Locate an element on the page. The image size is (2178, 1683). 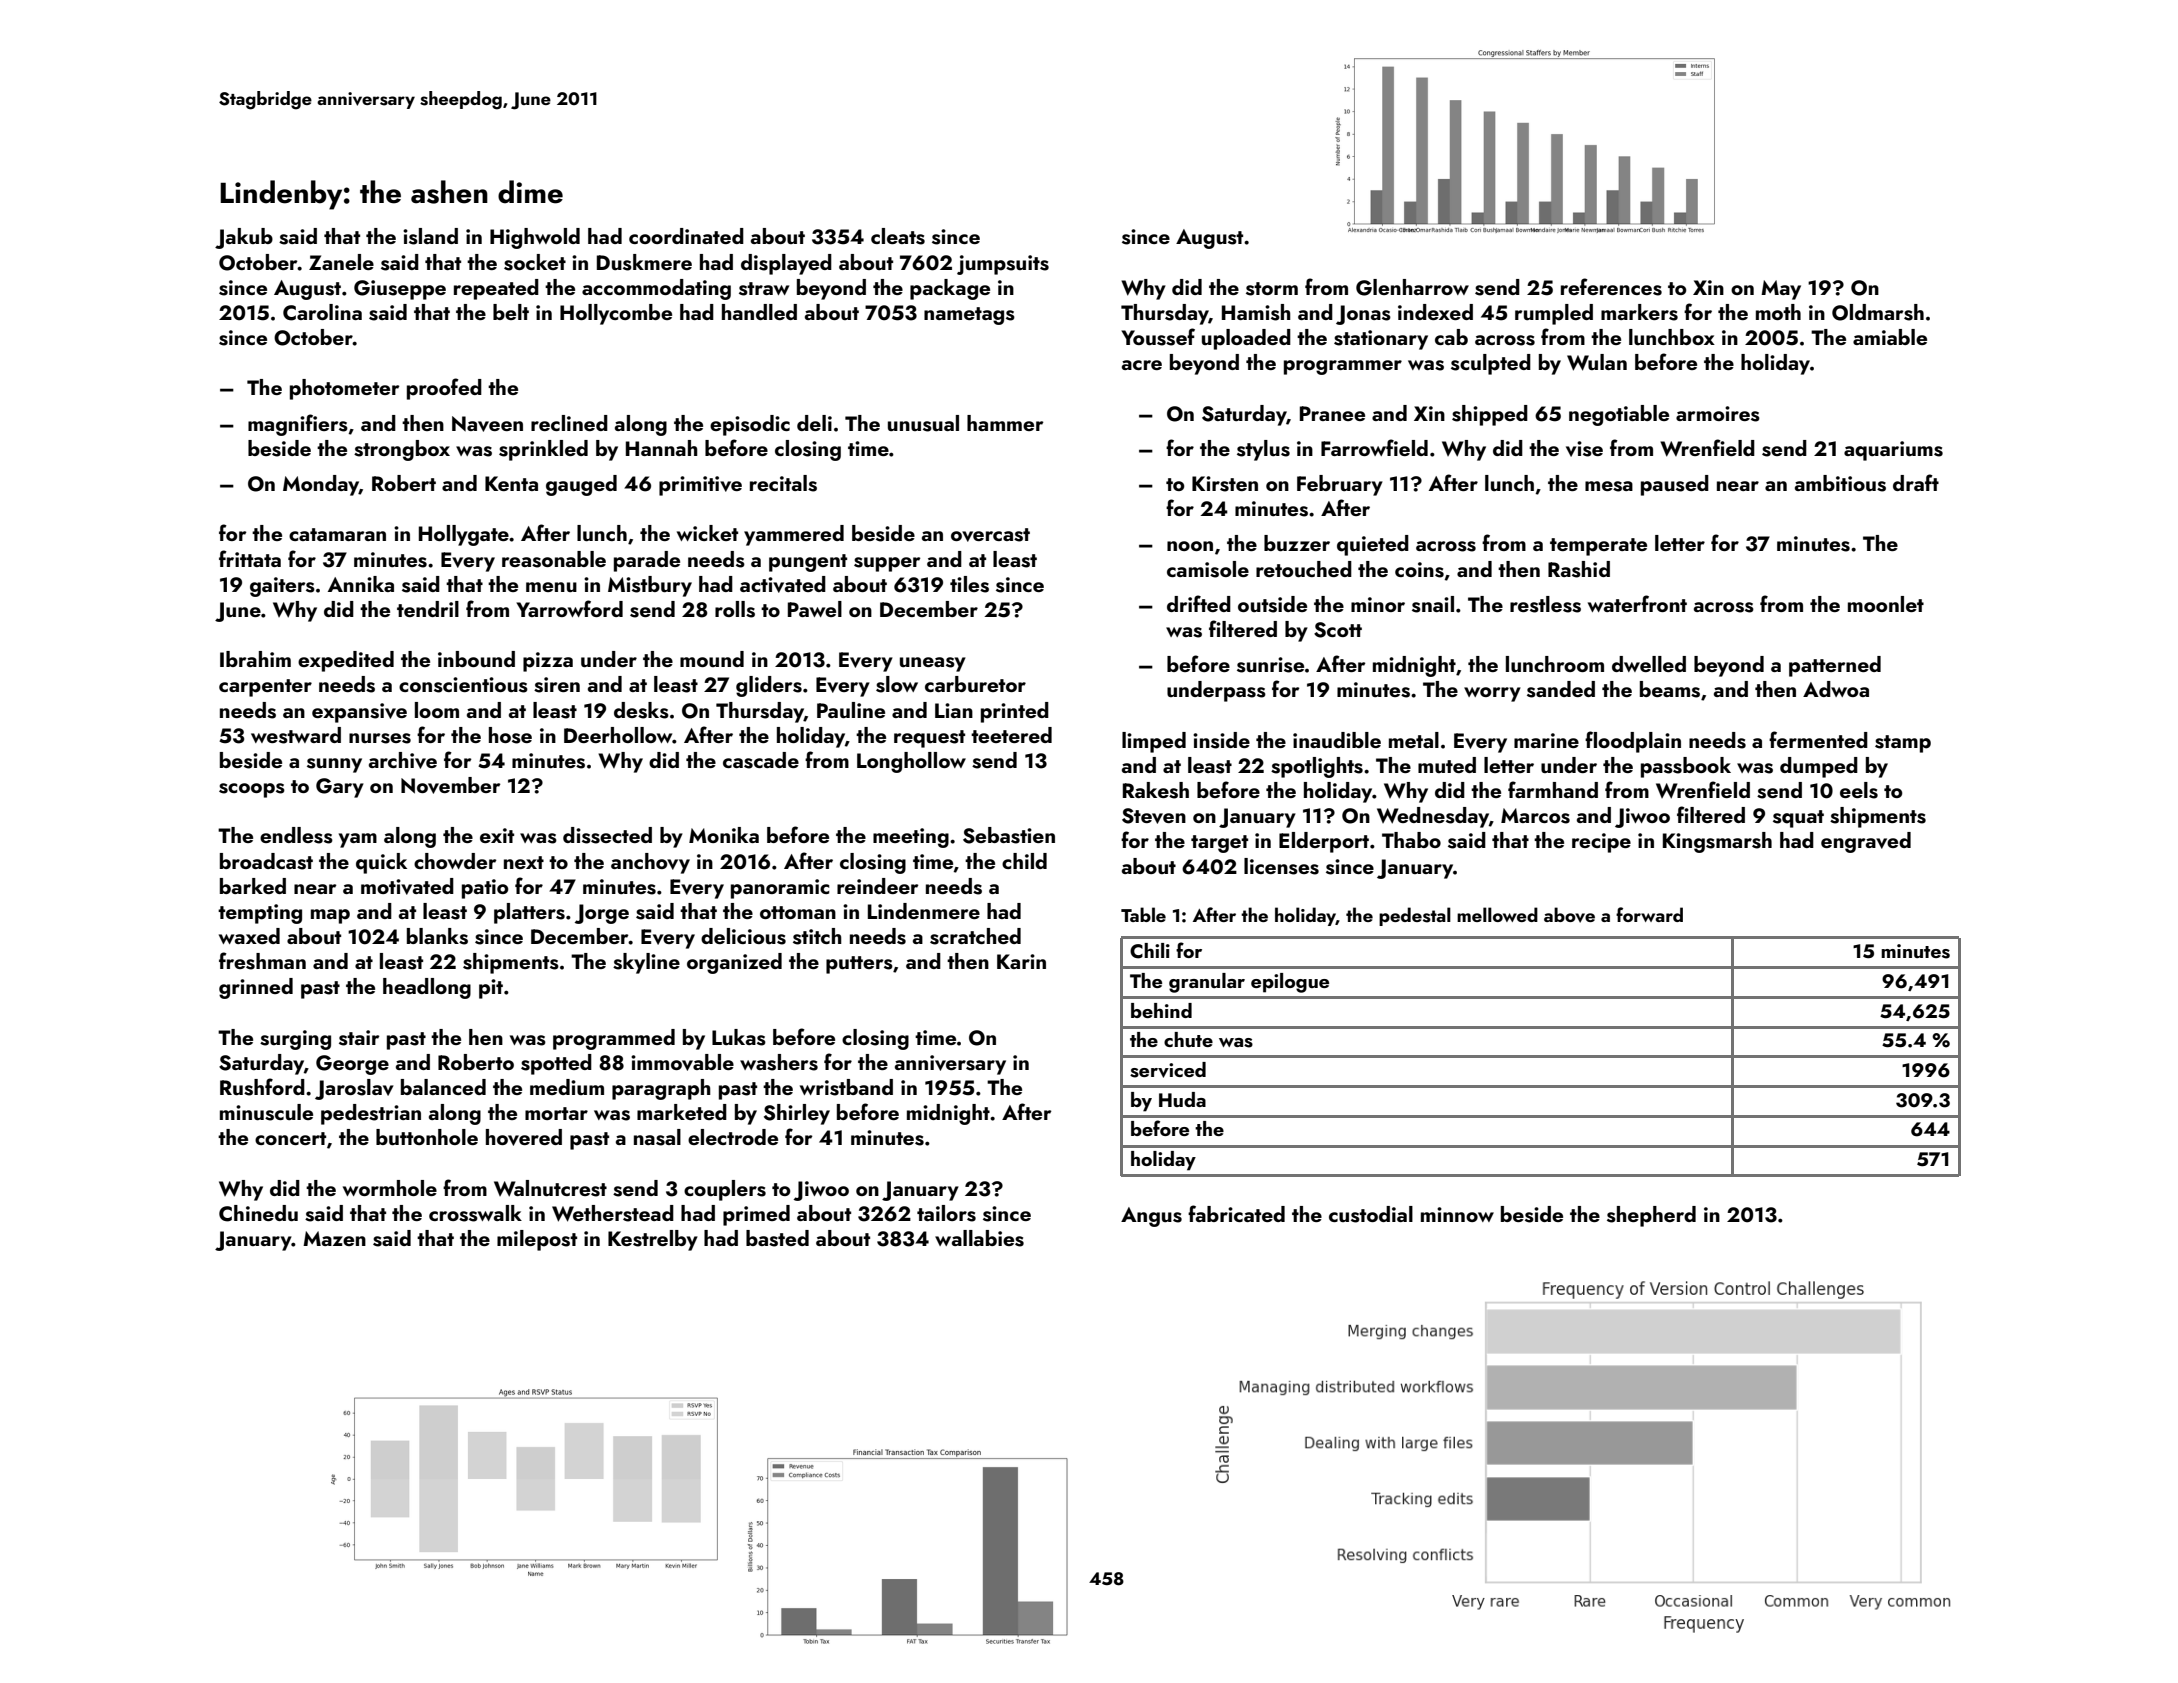
milepost is located at coordinates (537, 1240).
